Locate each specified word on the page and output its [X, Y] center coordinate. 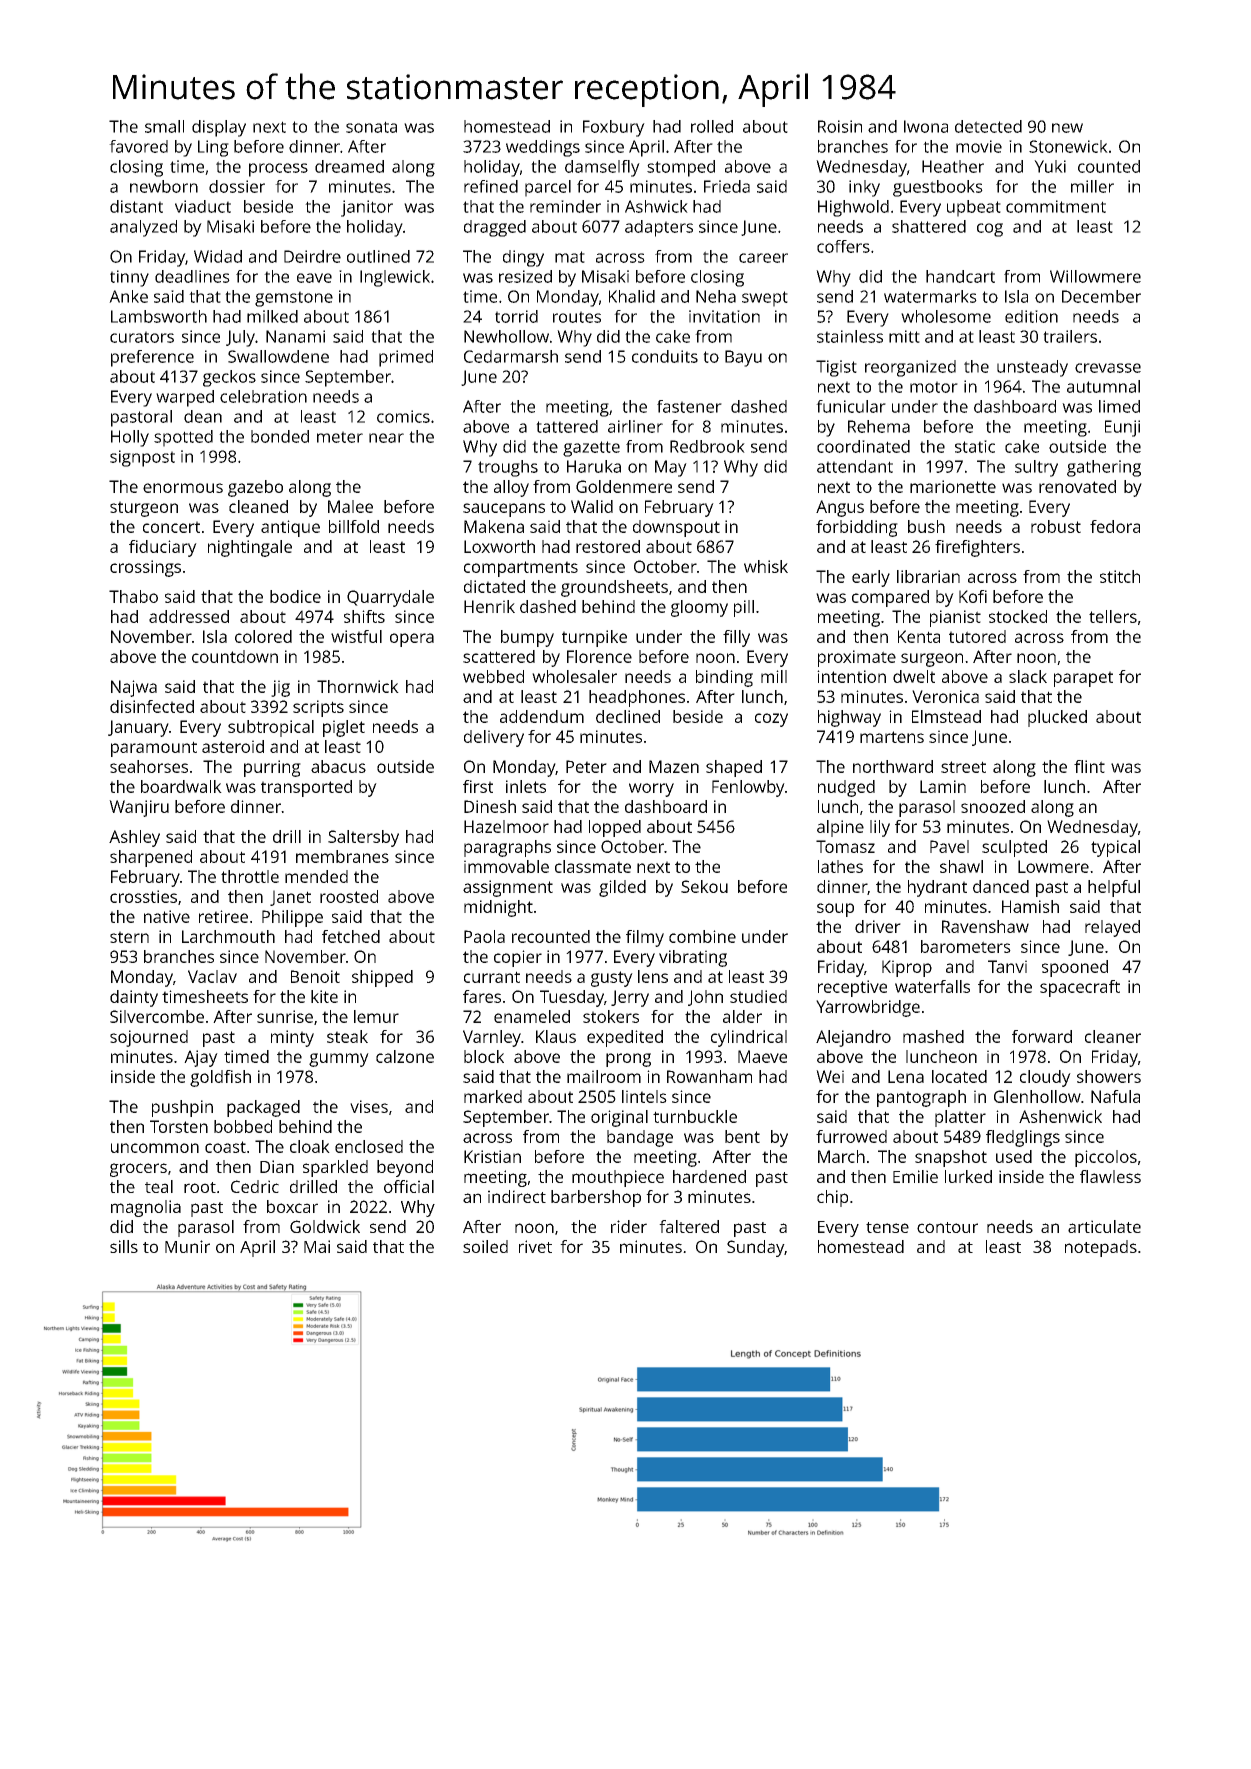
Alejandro [853, 1038]
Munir [187, 1246]
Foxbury [614, 128]
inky [864, 188]
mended [316, 876]
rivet [535, 1246]
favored [138, 146]
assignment [508, 888]
